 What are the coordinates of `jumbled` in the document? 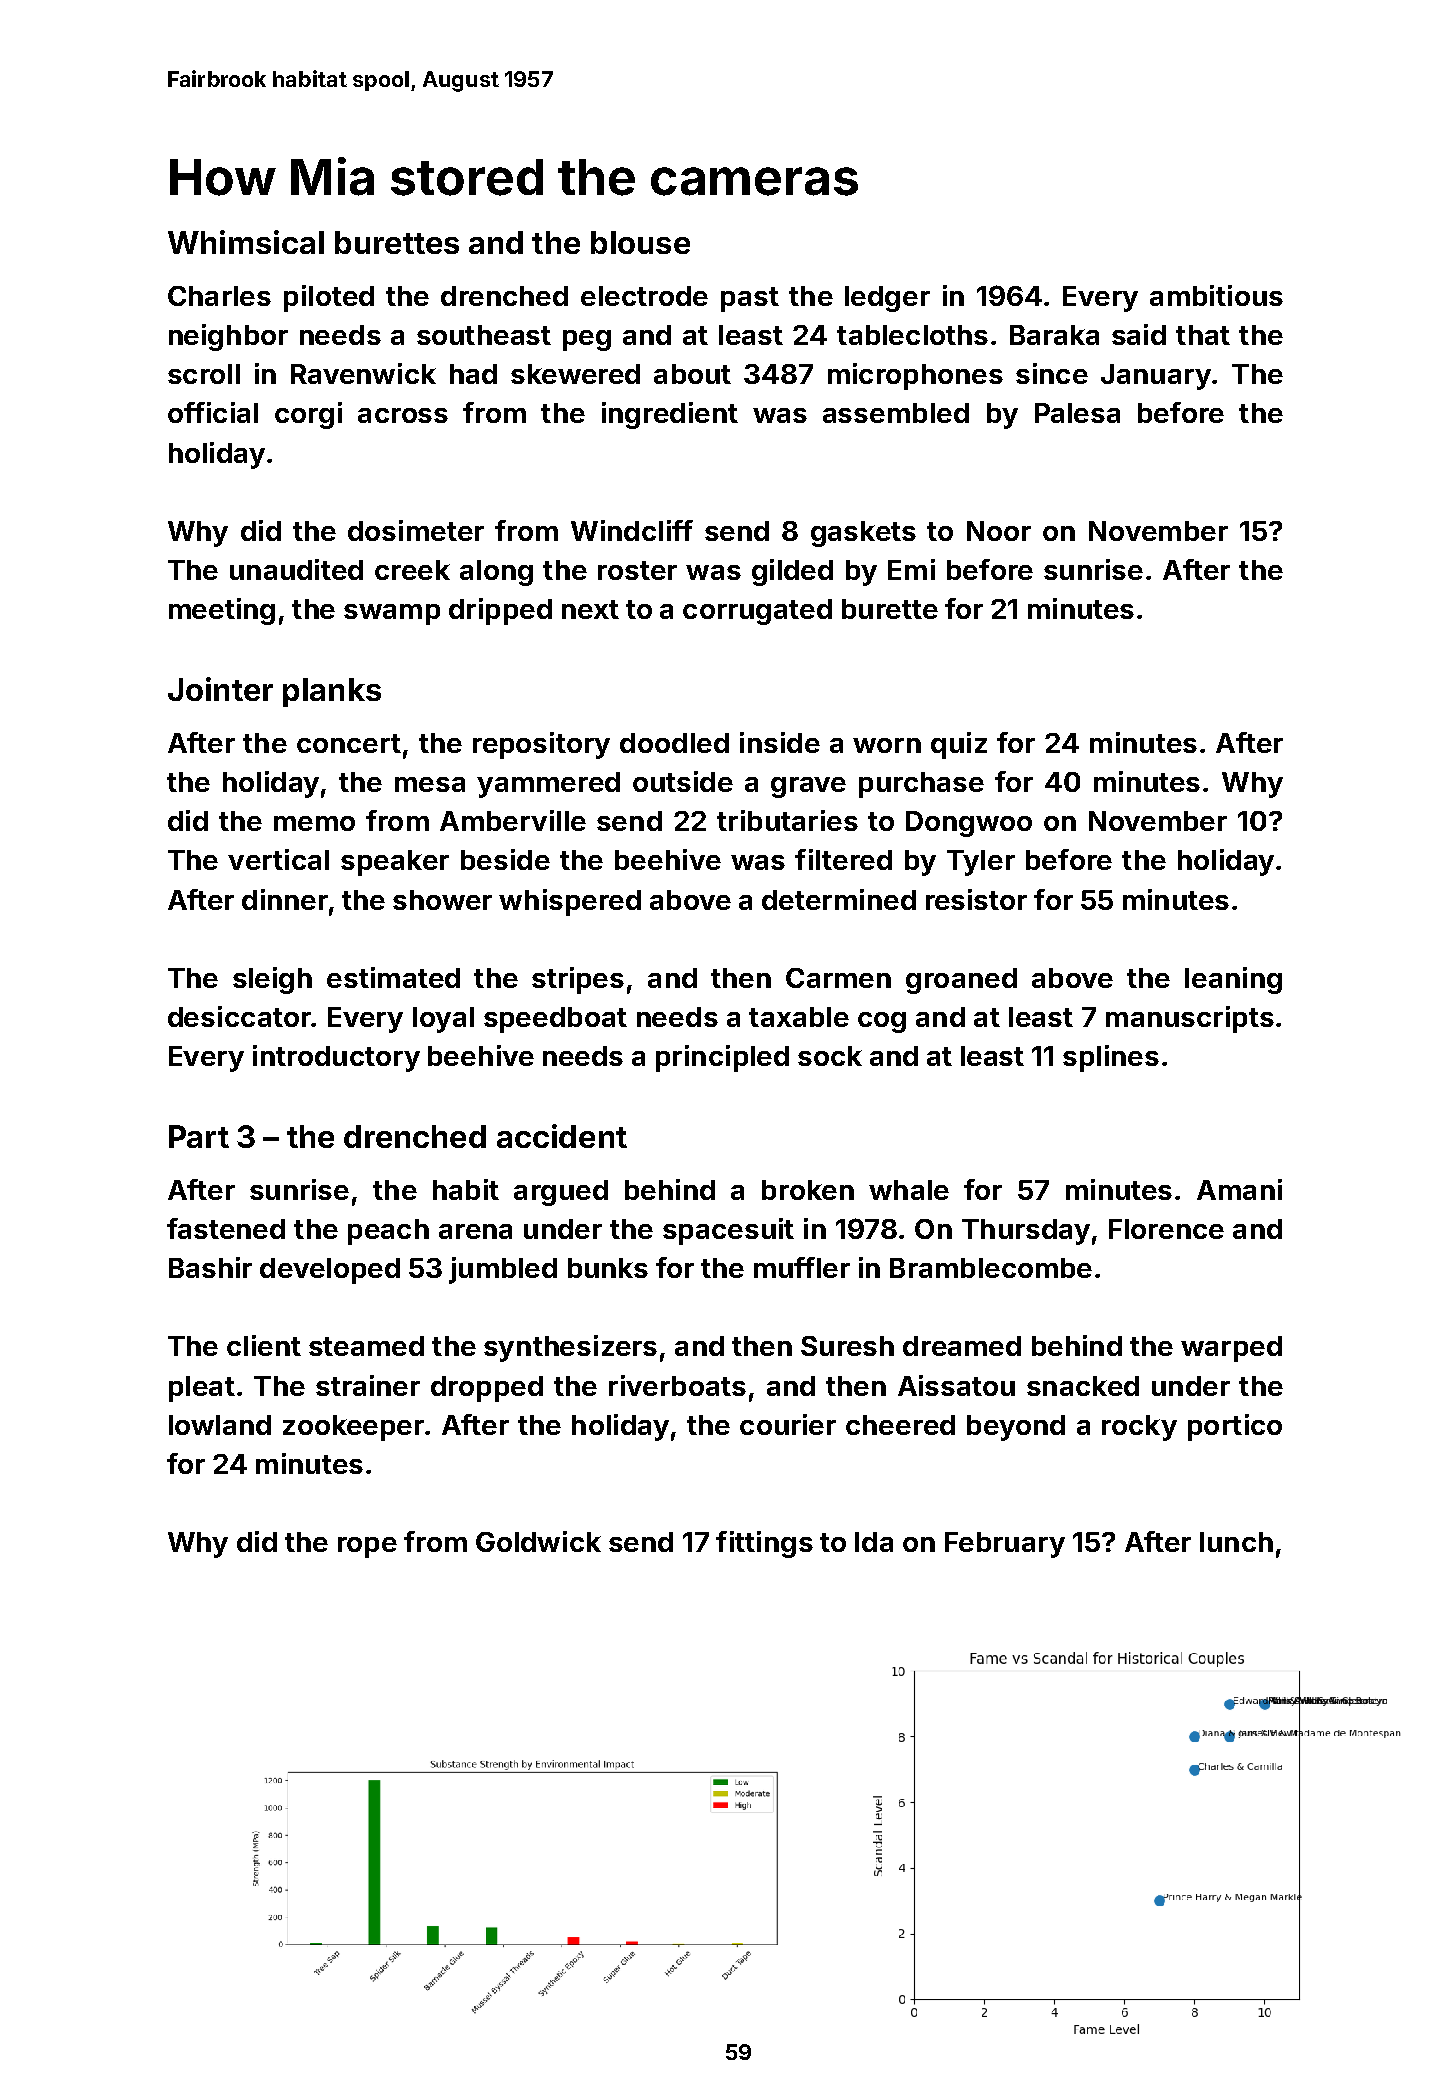 It's located at (503, 1270).
